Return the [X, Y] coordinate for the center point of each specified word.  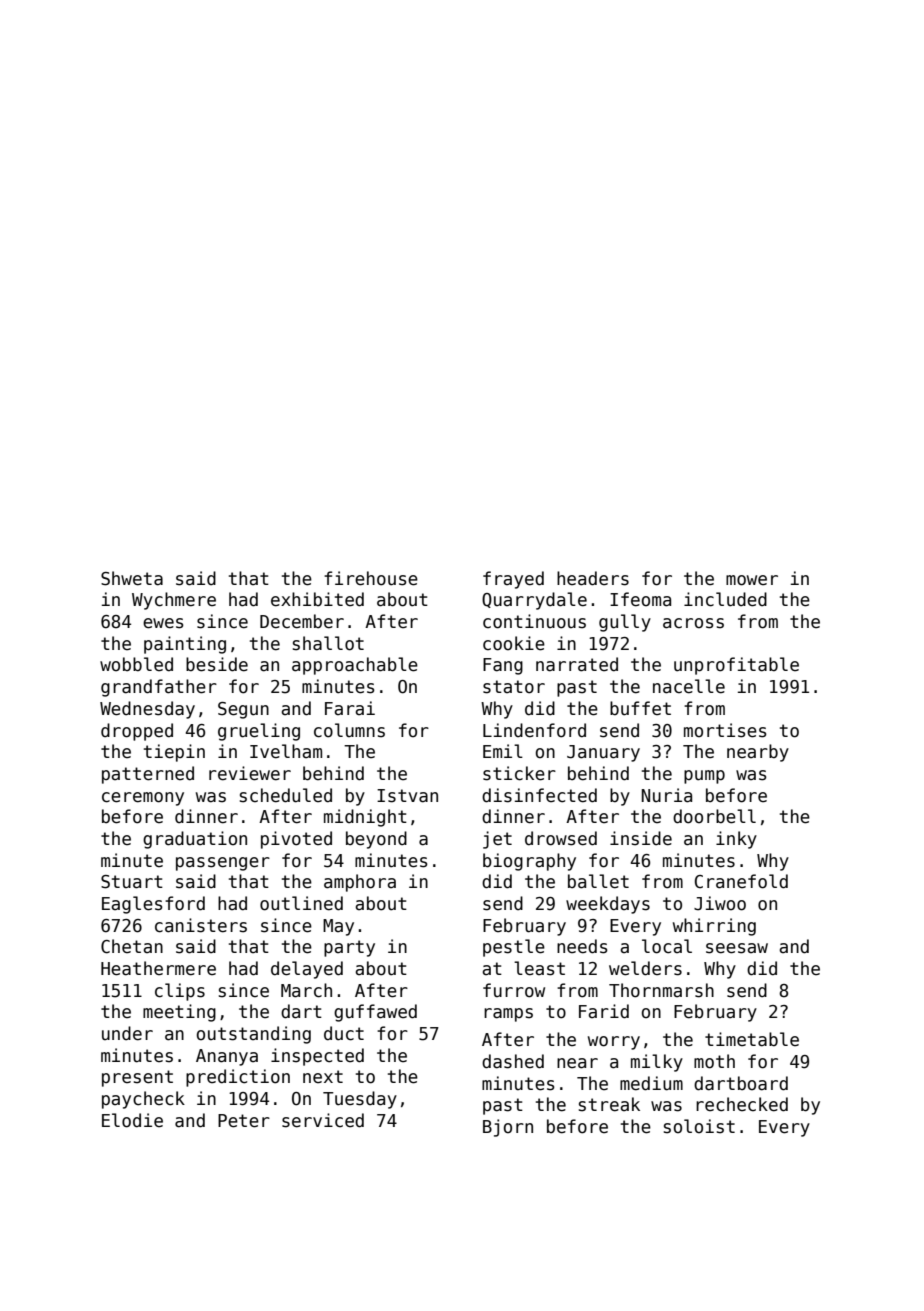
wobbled [136, 664]
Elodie [132, 1120]
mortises [725, 730]
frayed [513, 580]
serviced [323, 1120]
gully [625, 623]
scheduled [286, 795]
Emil [503, 751]
